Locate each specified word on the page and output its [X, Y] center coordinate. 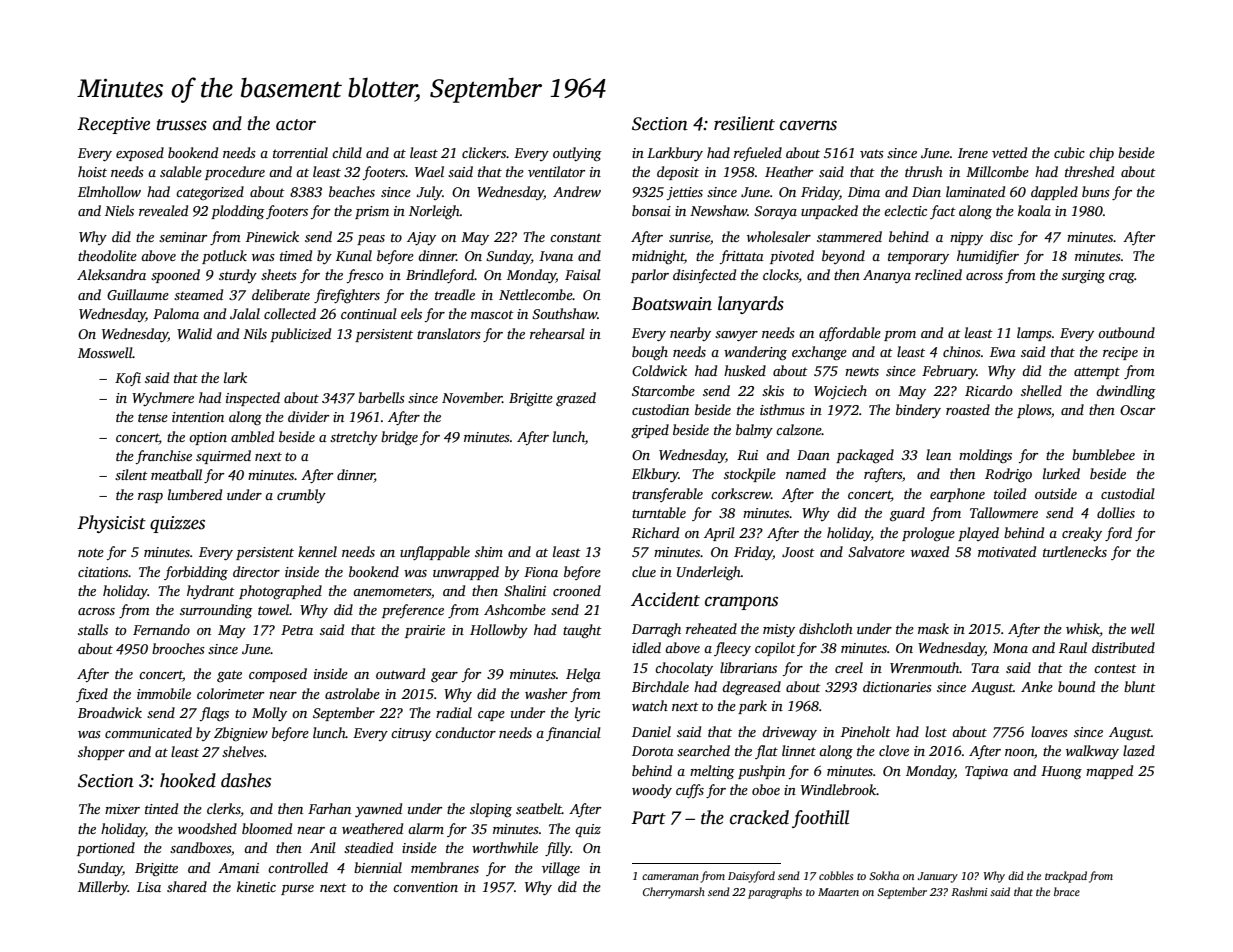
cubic [1069, 152]
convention [425, 887]
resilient [744, 123]
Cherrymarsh [674, 893]
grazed [576, 399]
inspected [253, 399]
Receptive [113, 125]
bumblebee [1103, 454]
